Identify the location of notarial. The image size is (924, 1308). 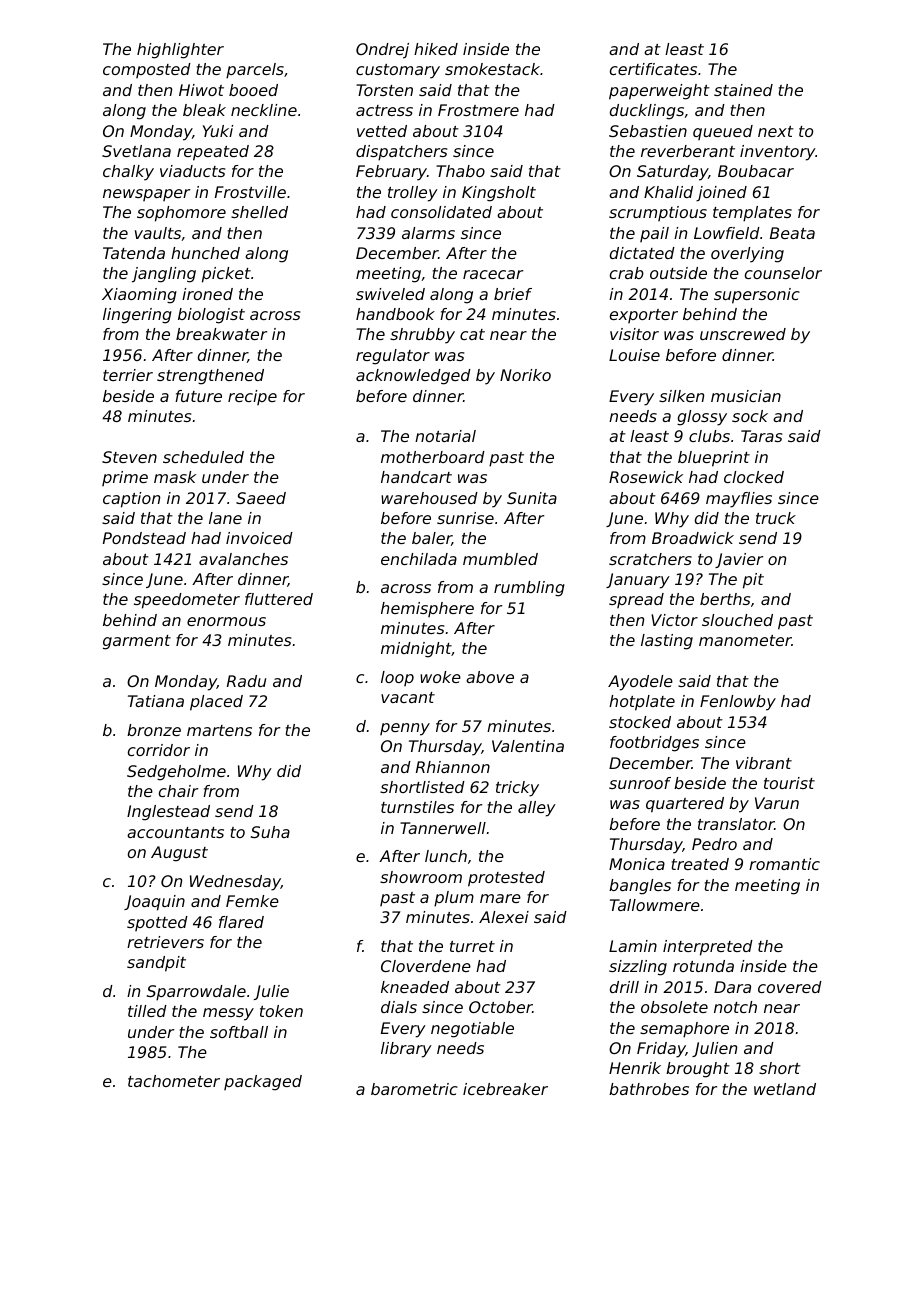
(445, 436).
